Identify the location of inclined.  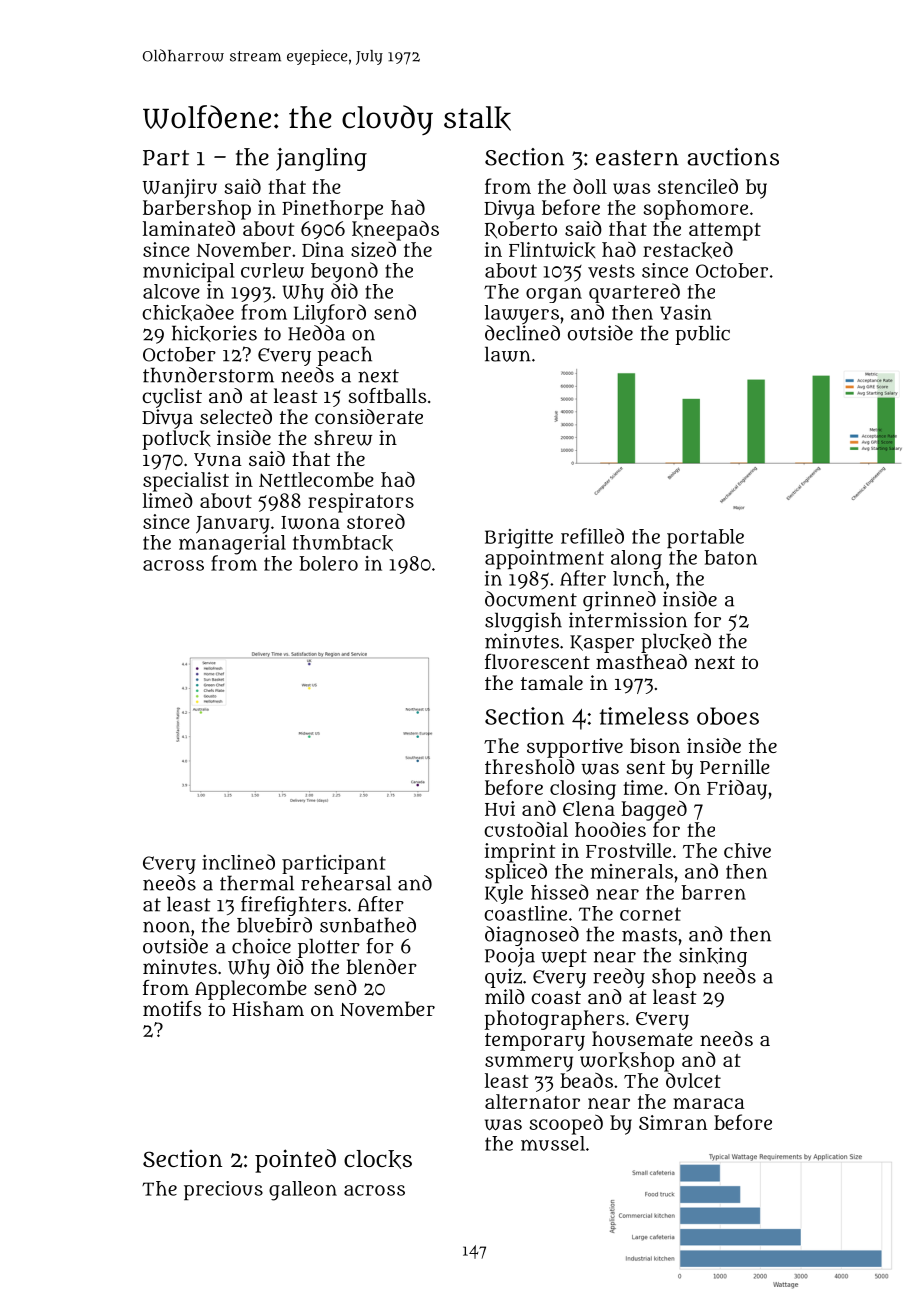
(238, 862).
